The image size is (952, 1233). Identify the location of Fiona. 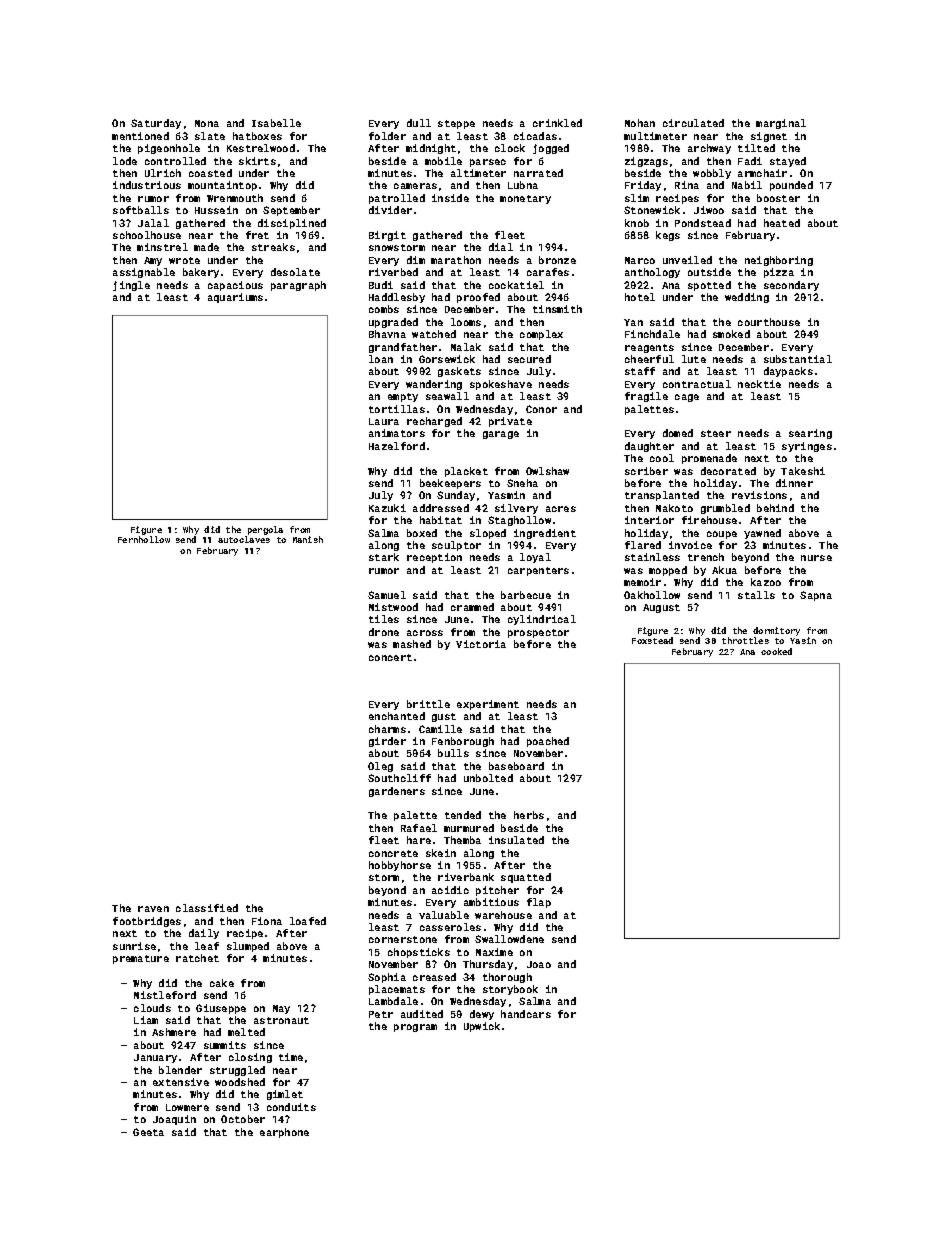
(267, 921).
